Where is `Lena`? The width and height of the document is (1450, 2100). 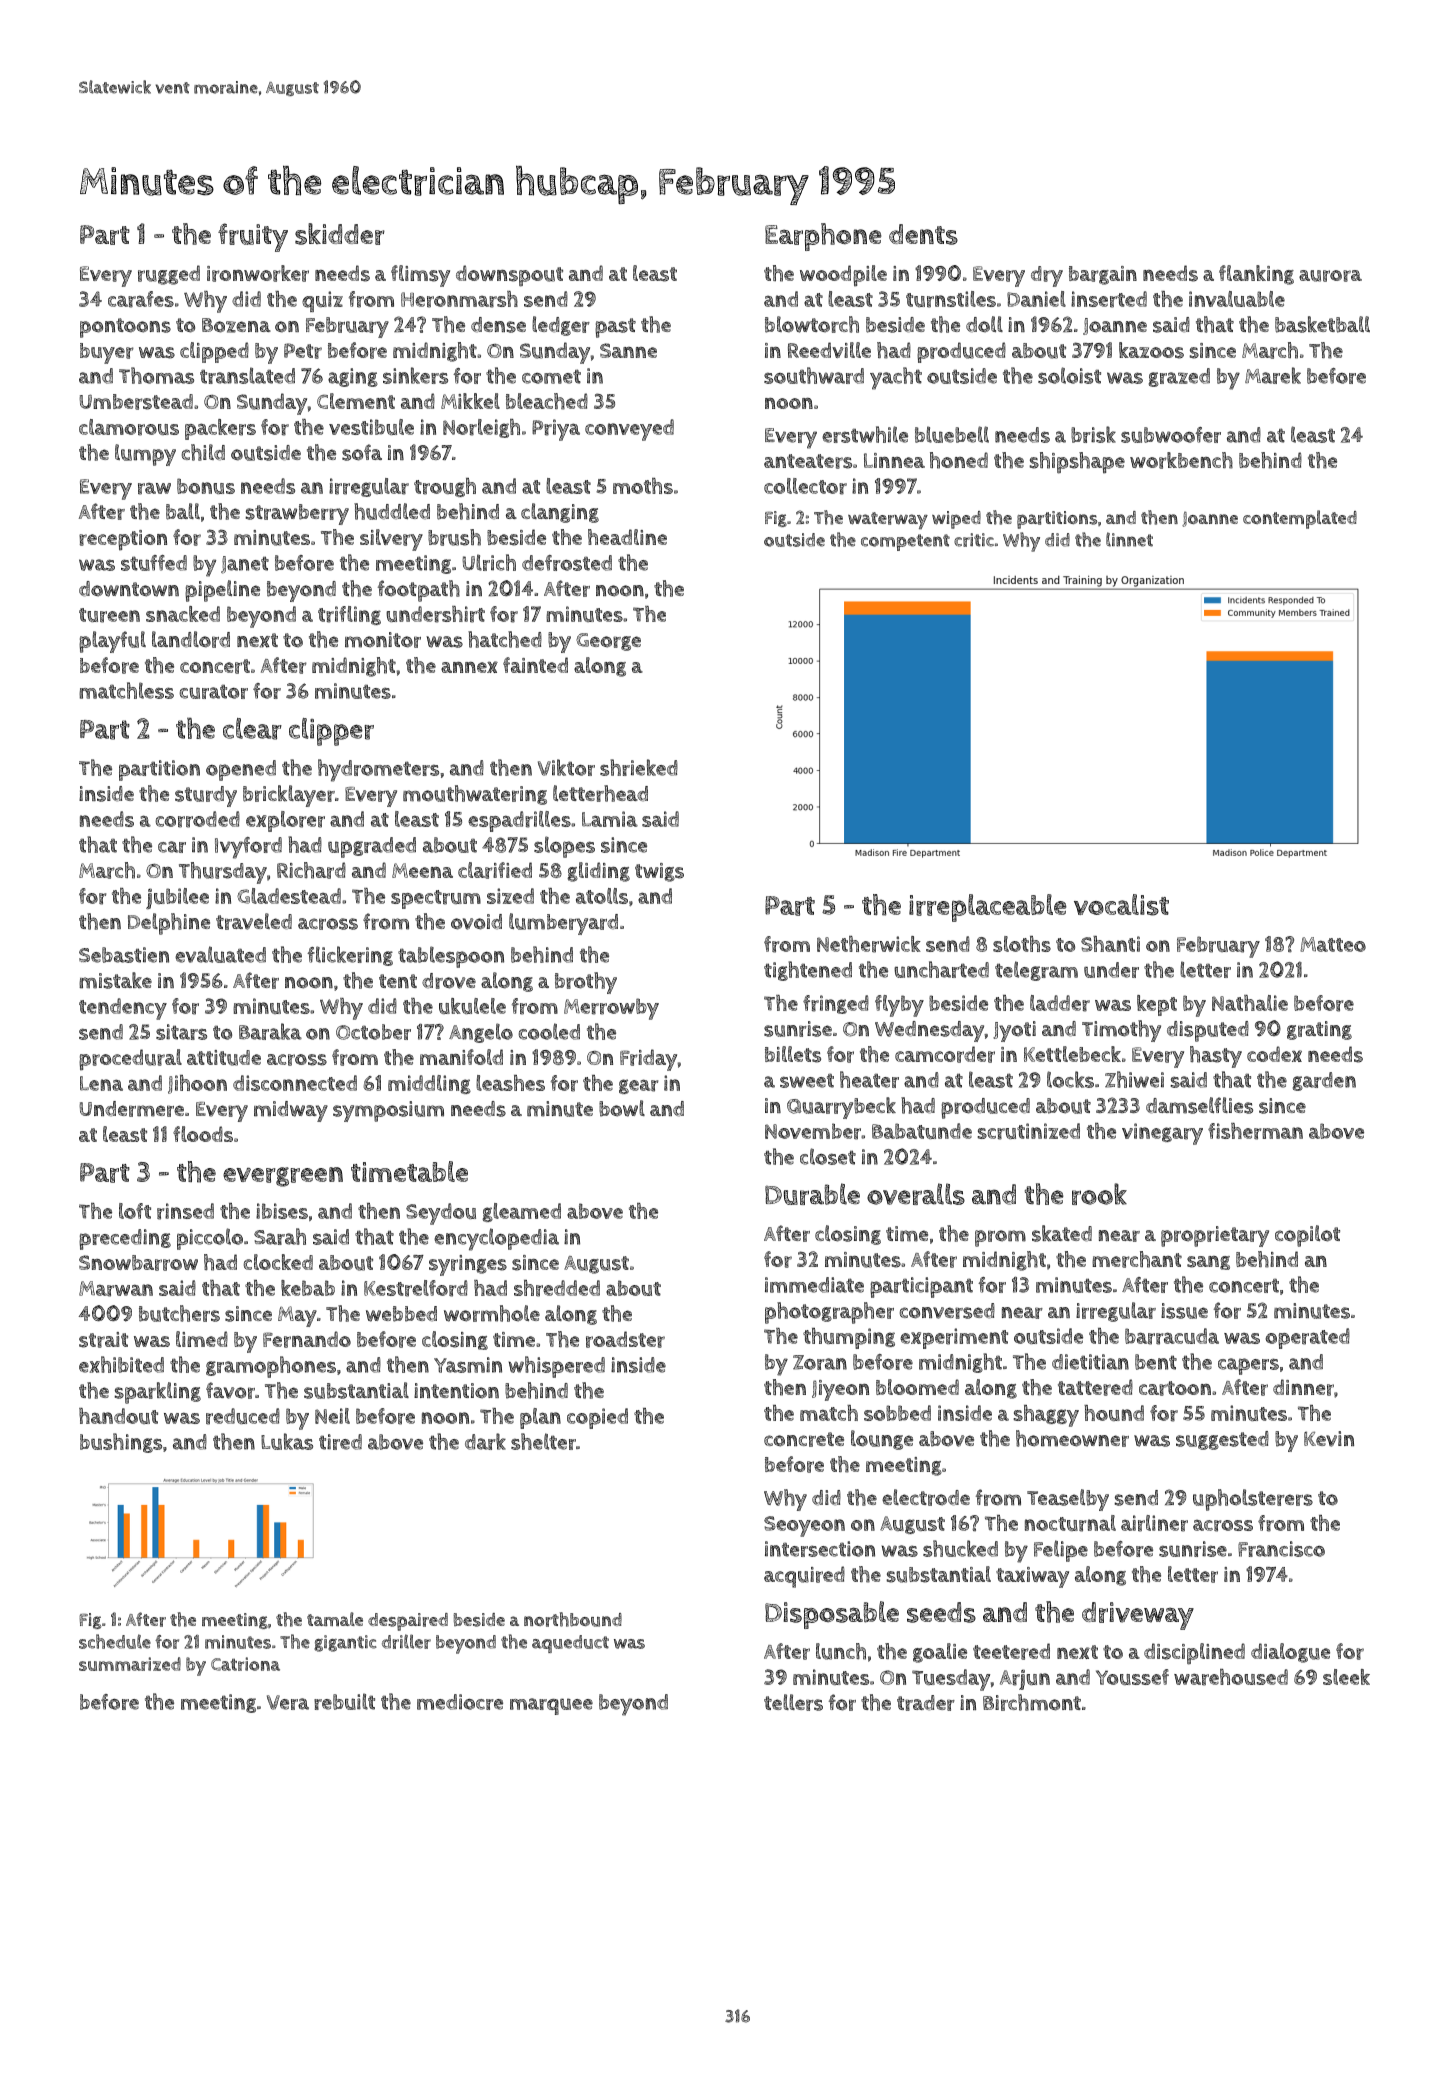
Lena is located at coordinates (101, 1083).
